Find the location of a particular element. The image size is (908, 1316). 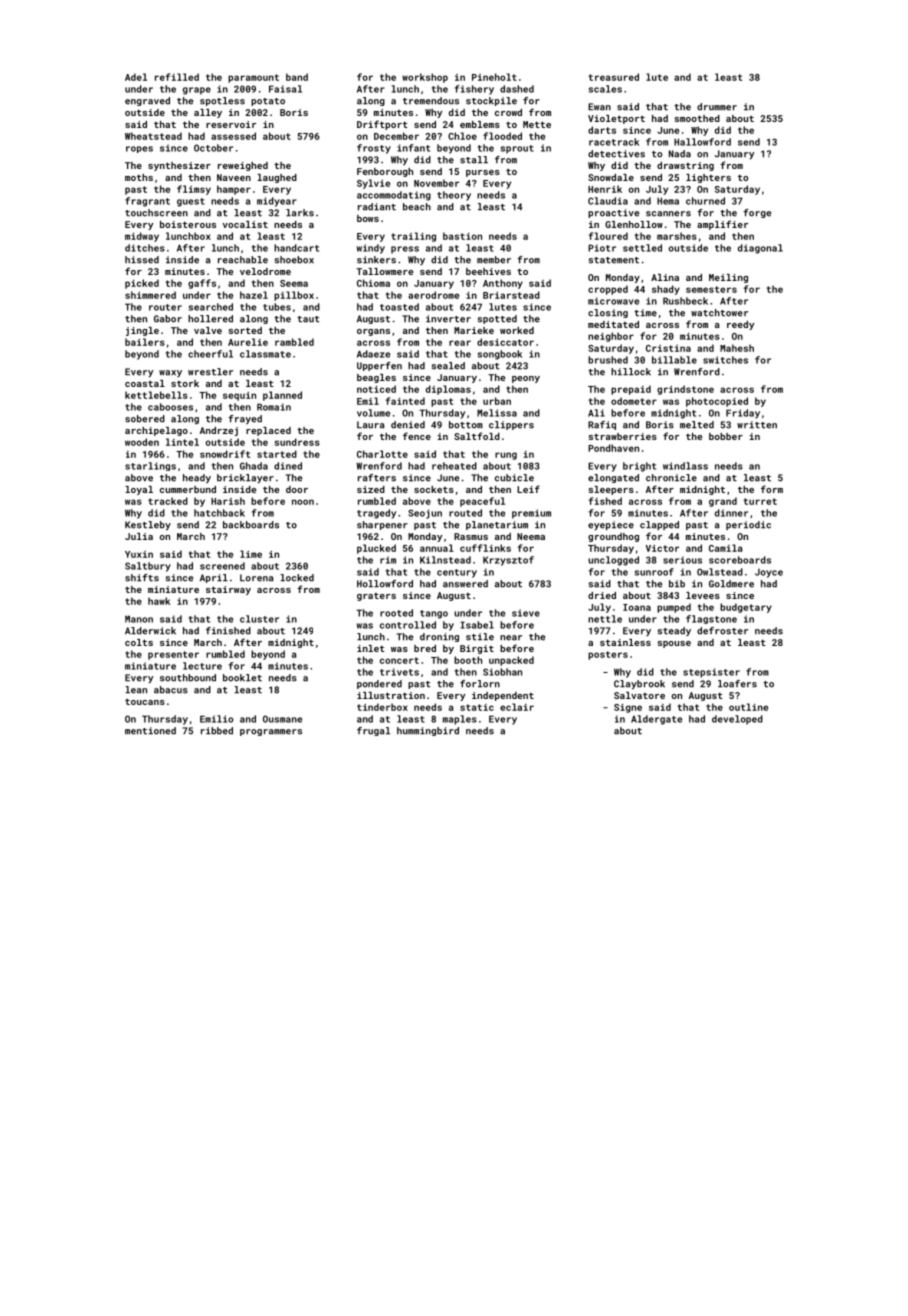

refilled is located at coordinates (177, 77).
